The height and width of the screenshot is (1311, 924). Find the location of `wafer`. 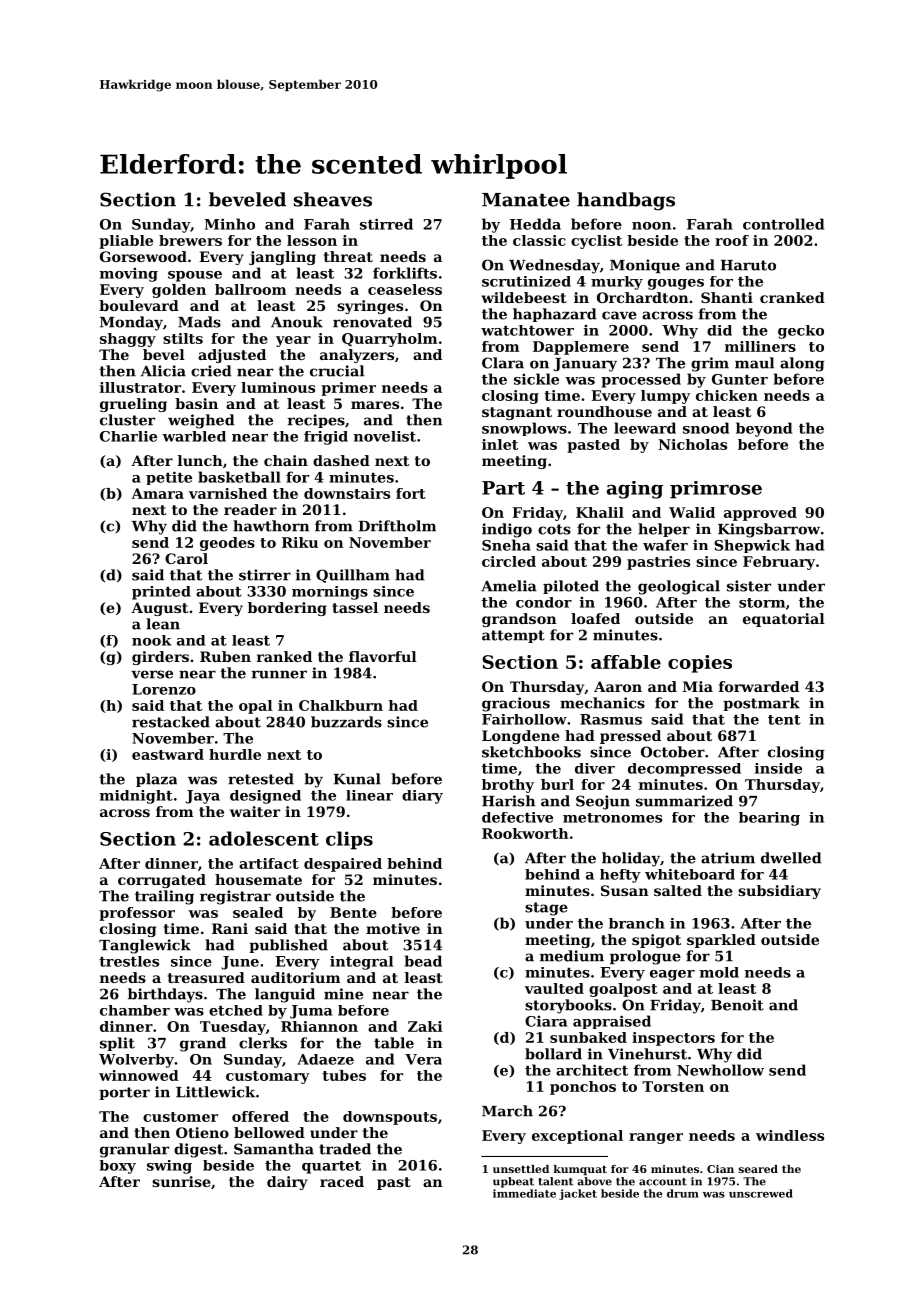

wafer is located at coordinates (665, 545).
